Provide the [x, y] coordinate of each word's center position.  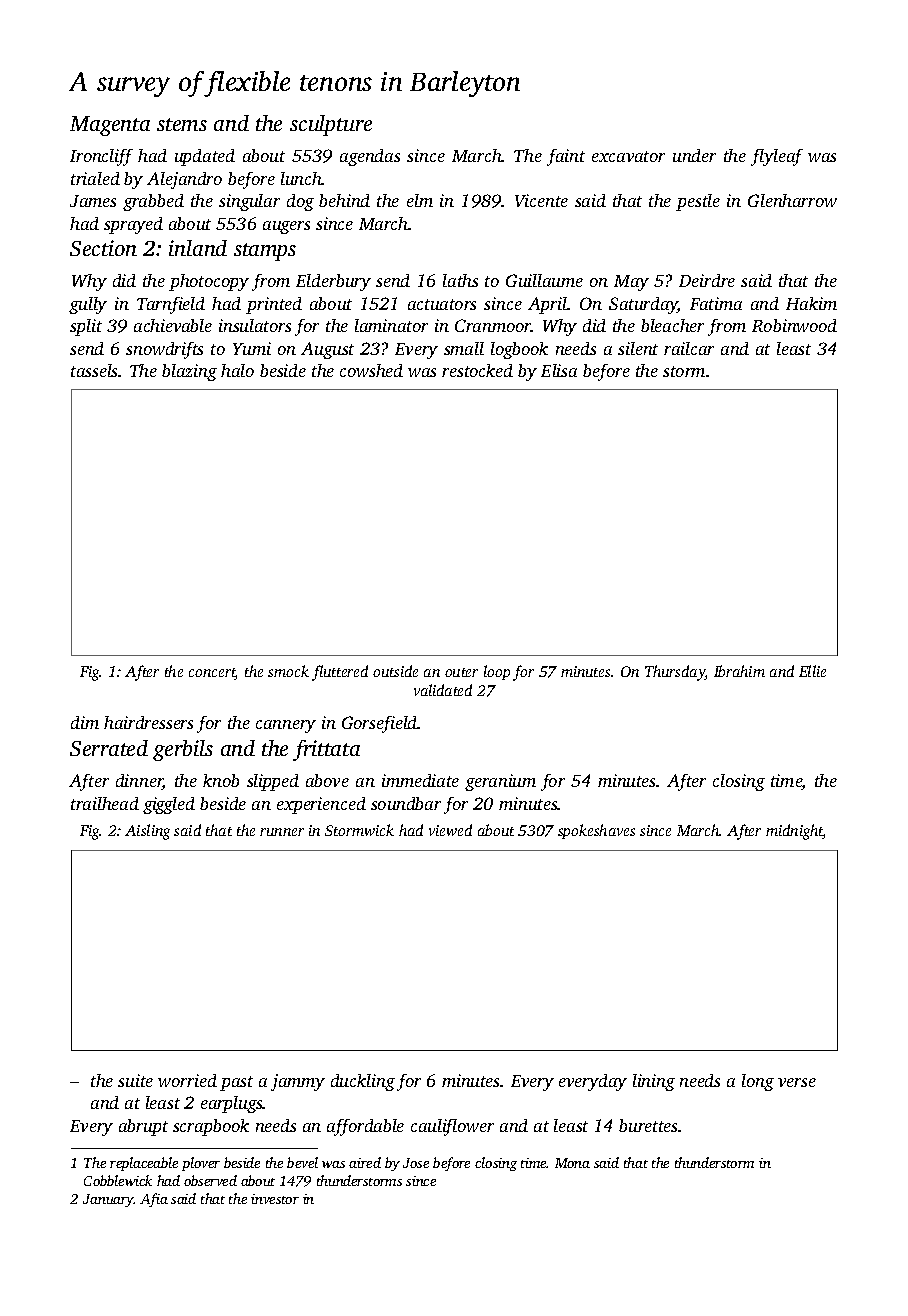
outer [461, 672]
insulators [255, 325]
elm [420, 200]
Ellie [812, 671]
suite [135, 1080]
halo [237, 370]
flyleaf [777, 157]
